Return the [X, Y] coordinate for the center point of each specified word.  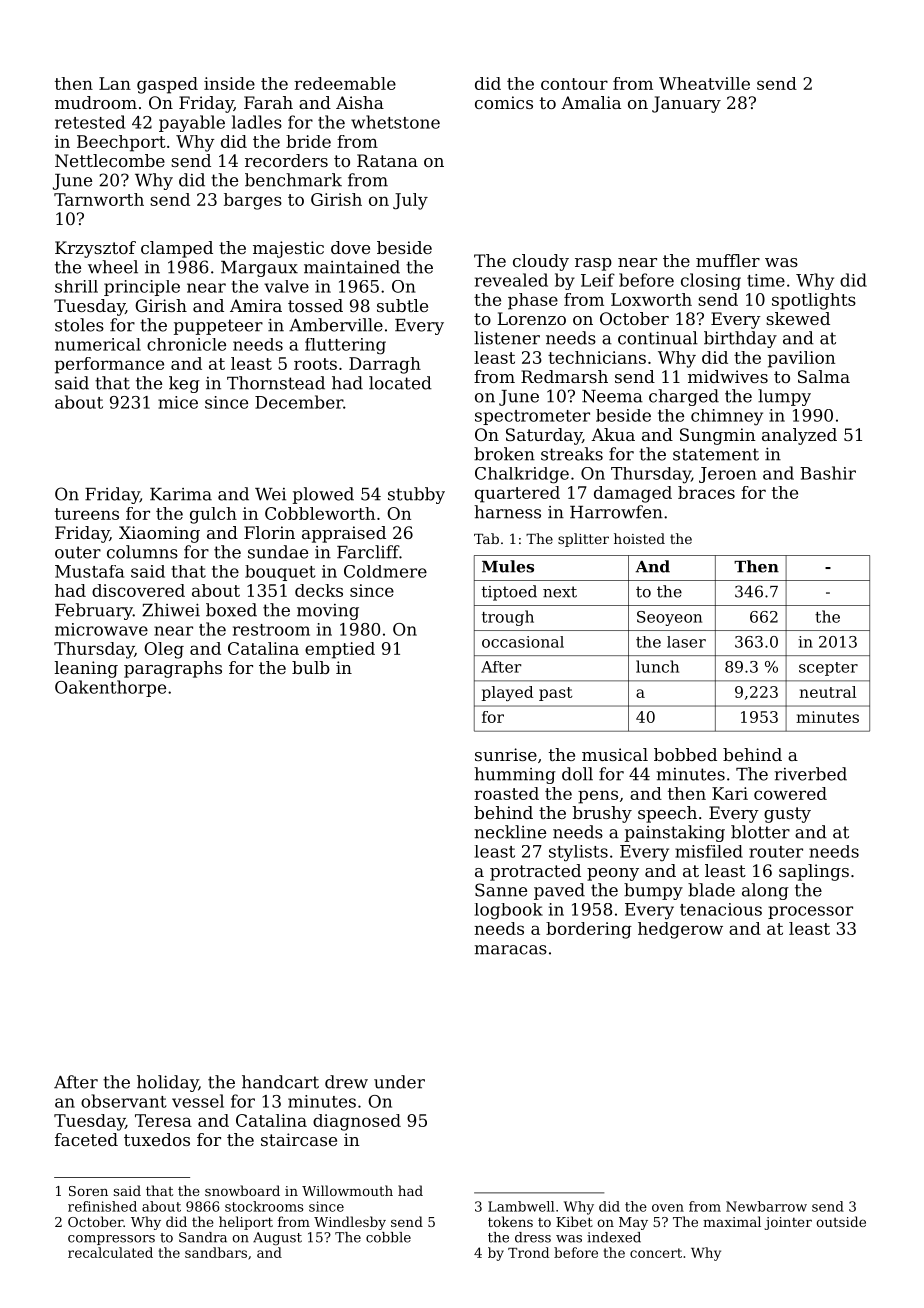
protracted [535, 872]
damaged [633, 494]
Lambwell [521, 1206]
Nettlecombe [110, 160]
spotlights [814, 301]
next [560, 592]
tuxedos [157, 1139]
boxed [231, 610]
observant [124, 1101]
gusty [787, 815]
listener [507, 338]
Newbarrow [766, 1206]
